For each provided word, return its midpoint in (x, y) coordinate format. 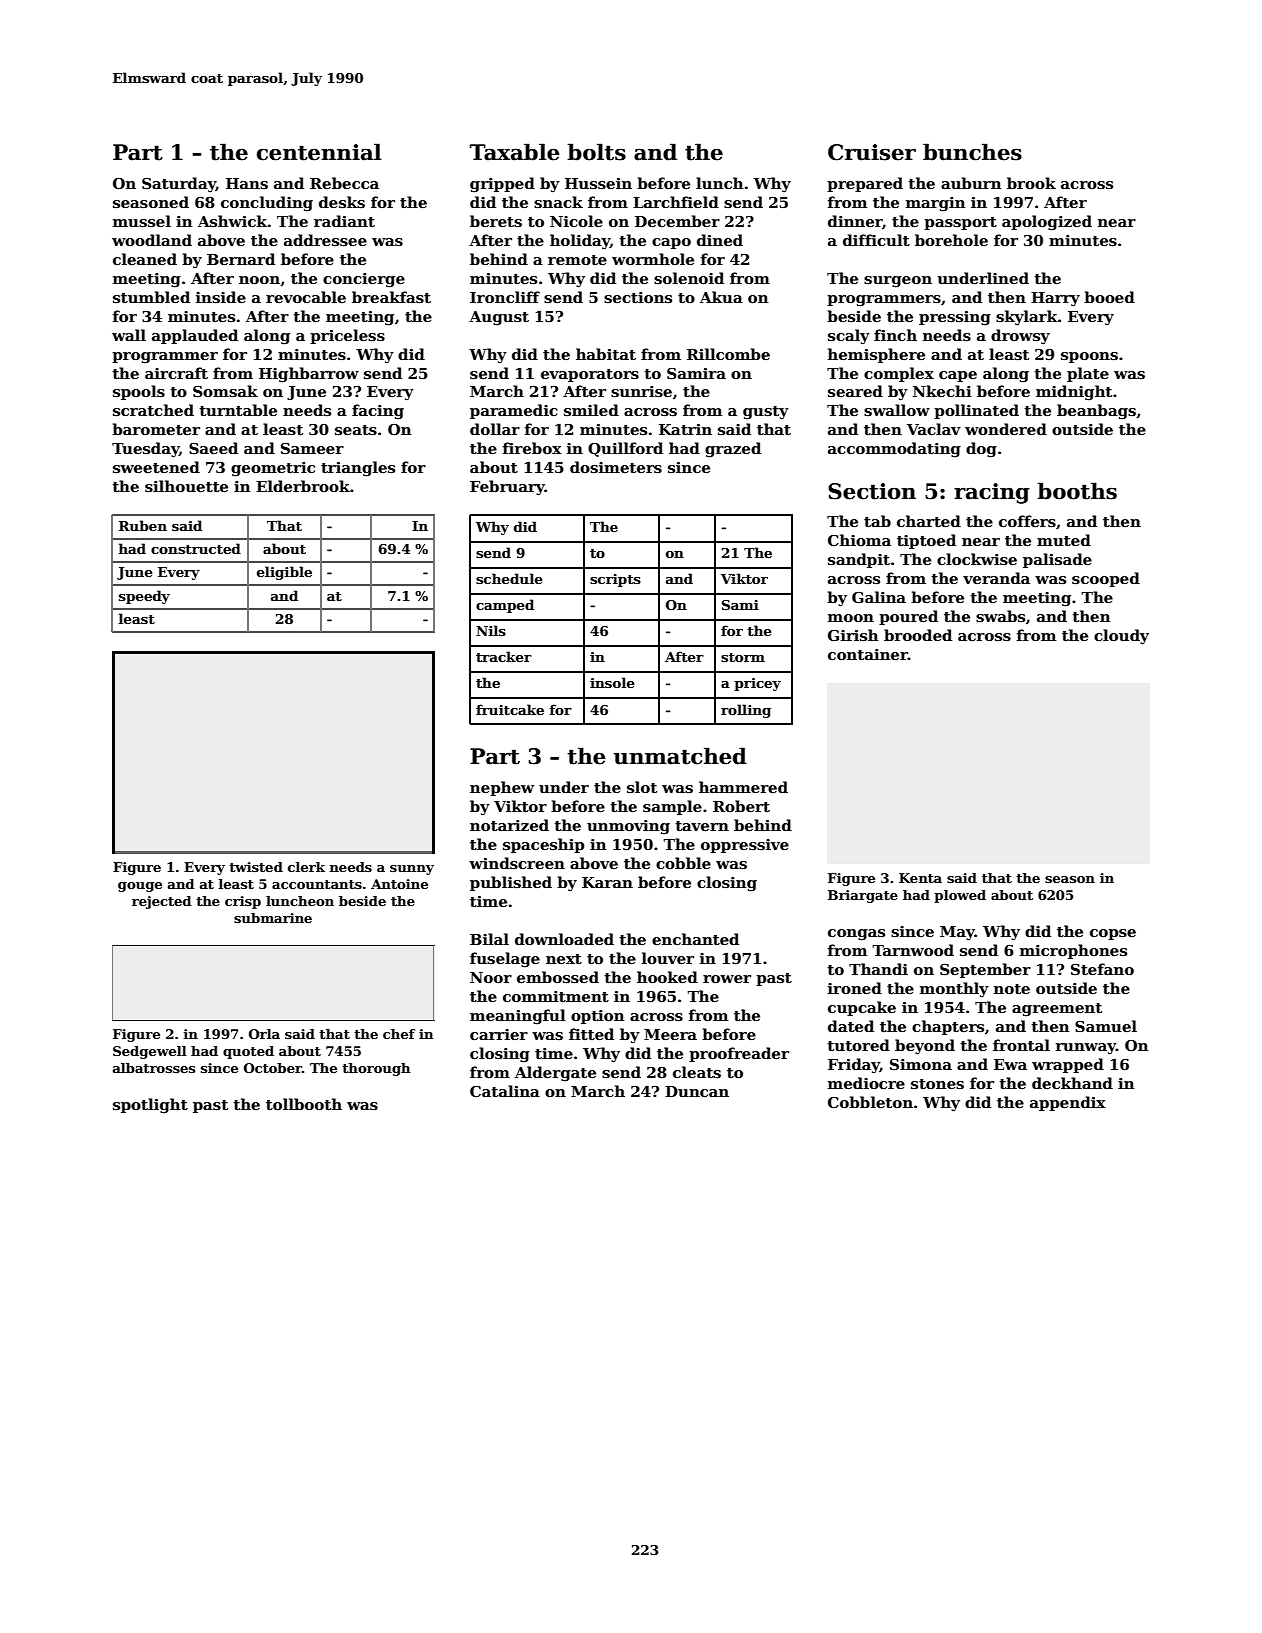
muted (1064, 540)
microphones (1073, 951)
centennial (319, 152)
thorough (376, 1069)
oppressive (745, 846)
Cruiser (872, 152)
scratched (153, 410)
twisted (256, 867)
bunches (972, 152)
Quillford (625, 449)
